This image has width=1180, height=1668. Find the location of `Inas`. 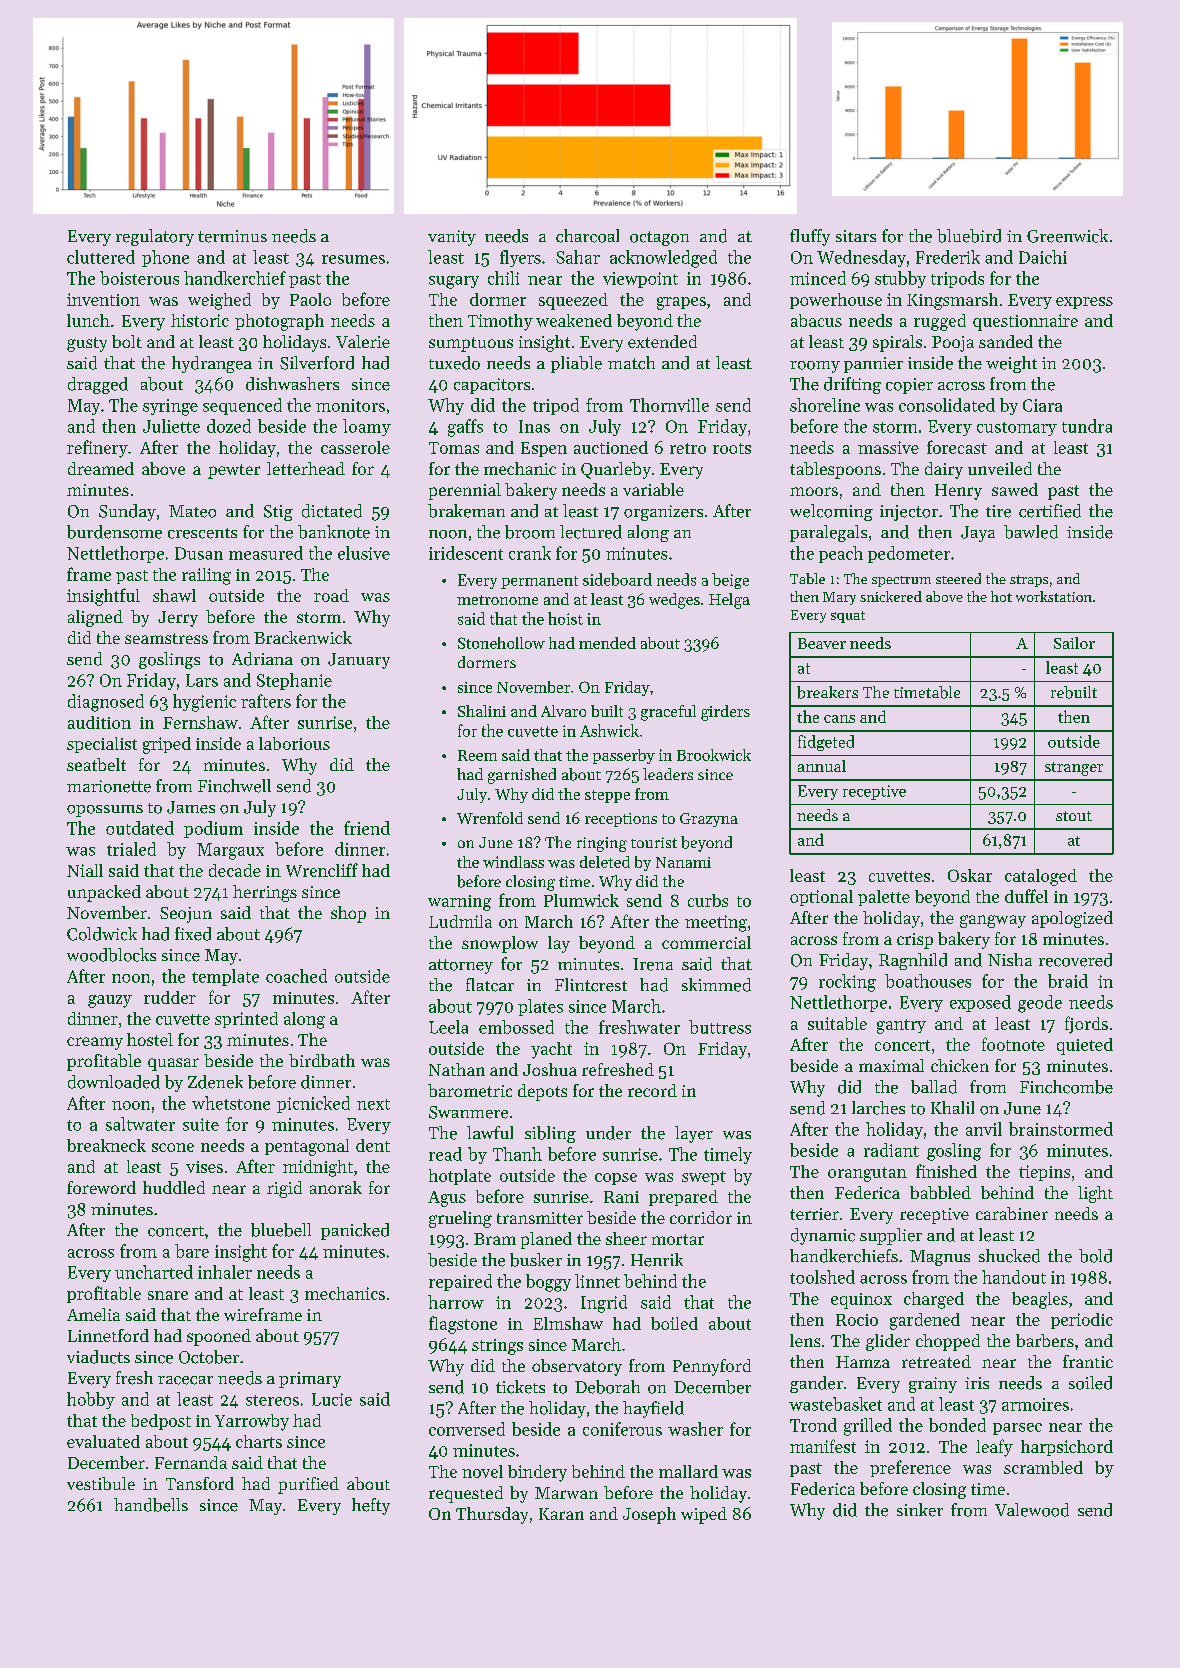

Inas is located at coordinates (534, 426).
